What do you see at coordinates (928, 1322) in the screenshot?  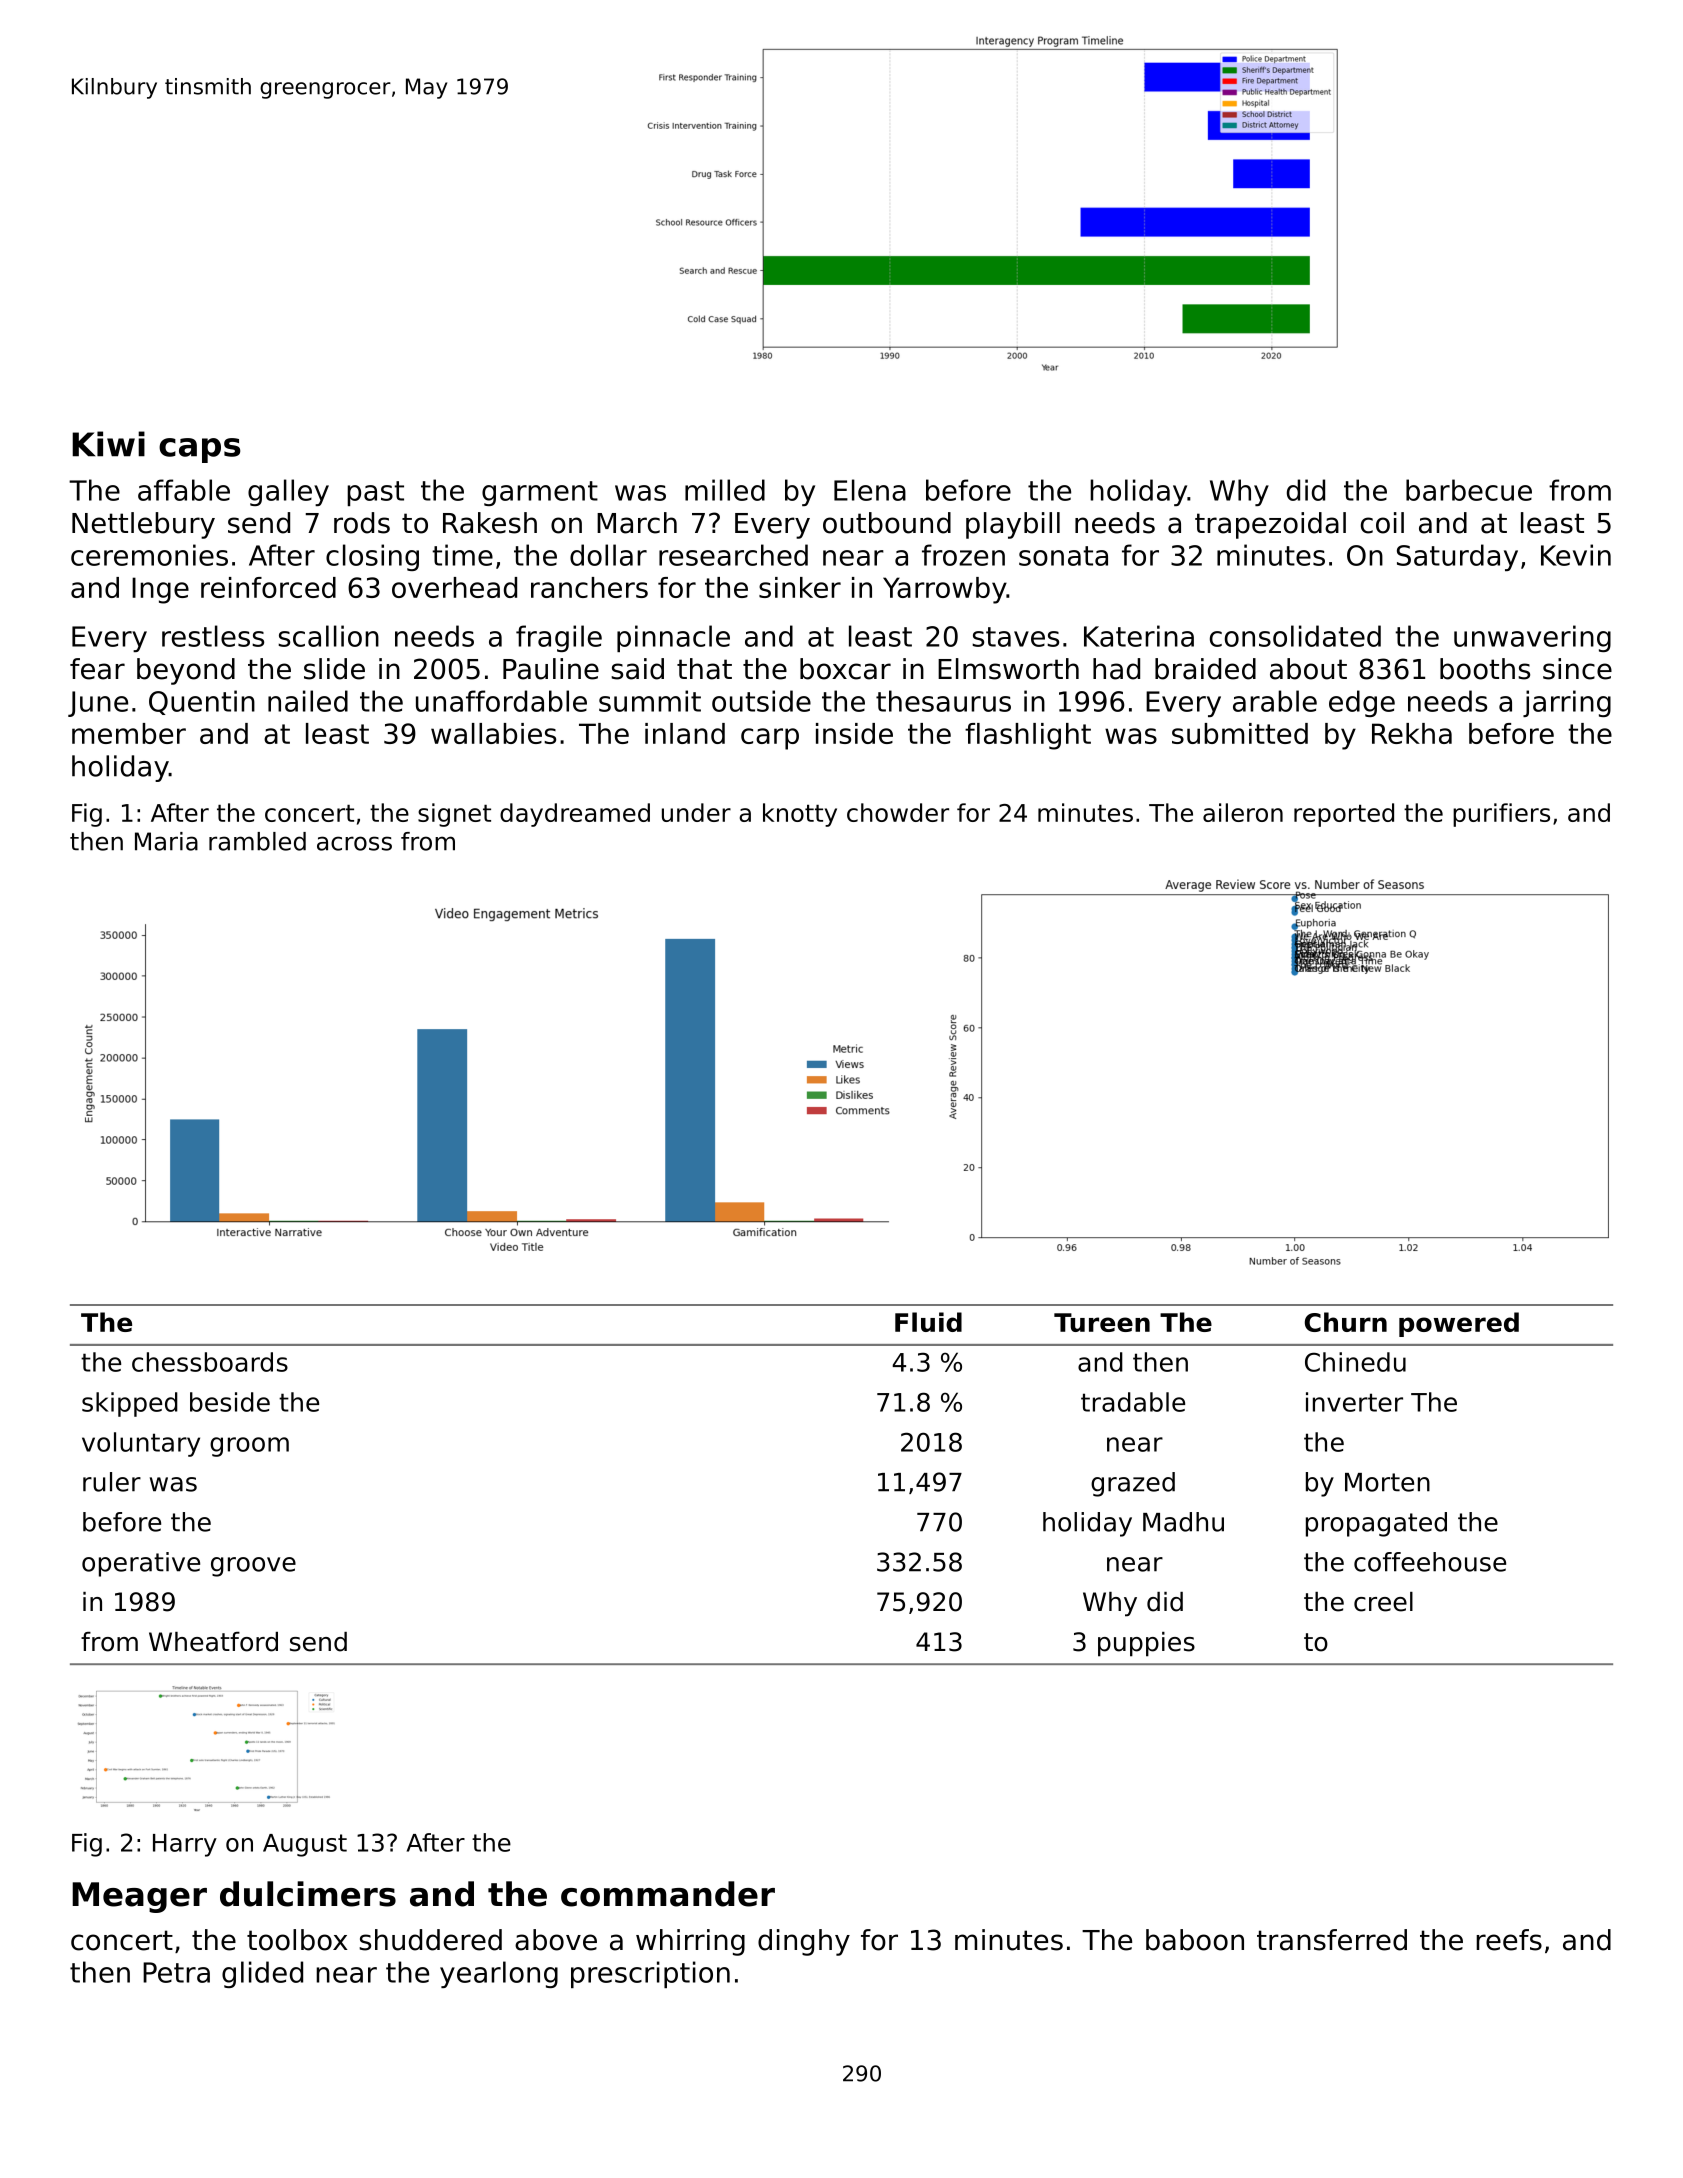 I see `Fluid` at bounding box center [928, 1322].
